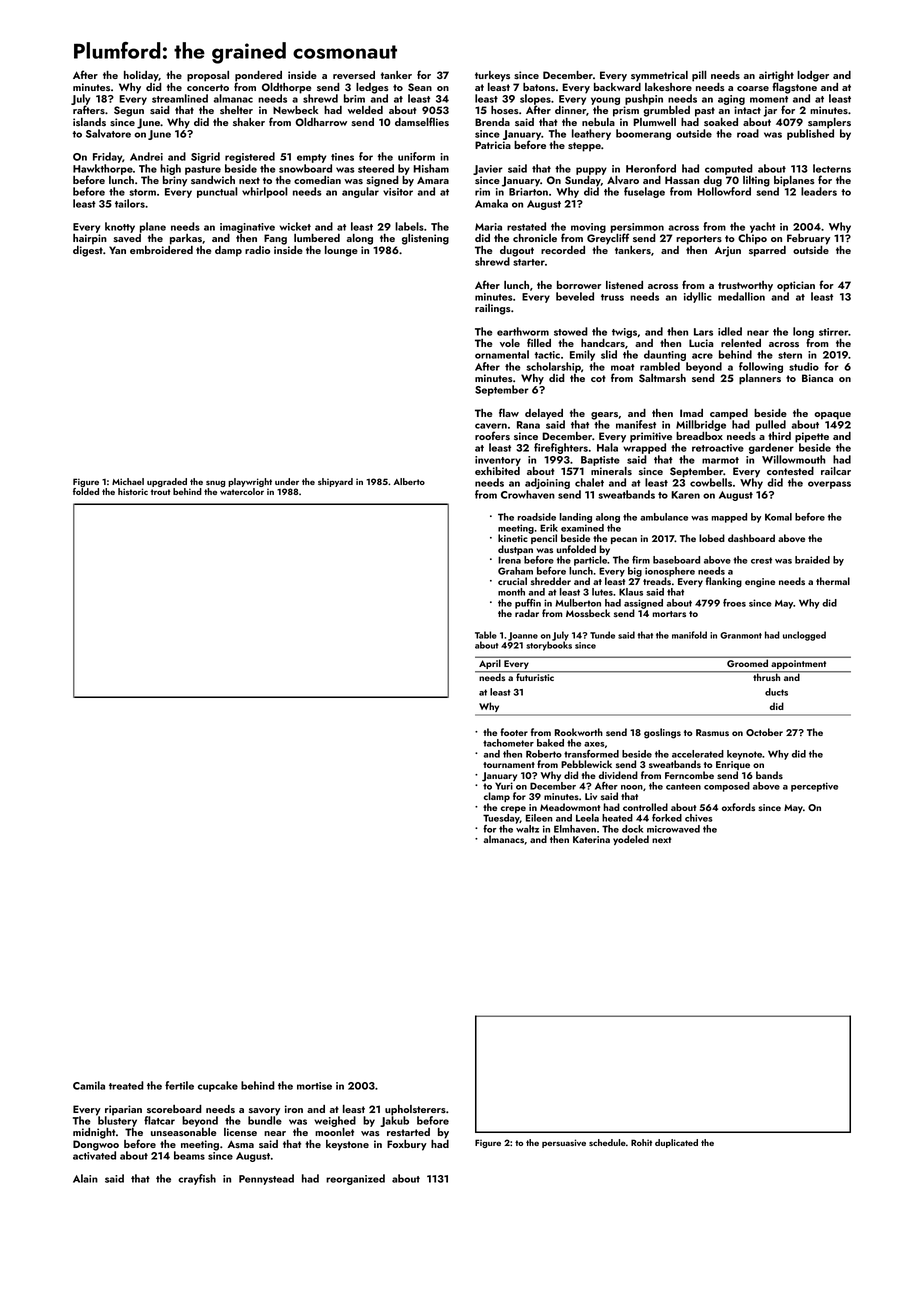 The width and height of the document is (924, 1308). What do you see at coordinates (360, 192) in the document?
I see `angular` at bounding box center [360, 192].
